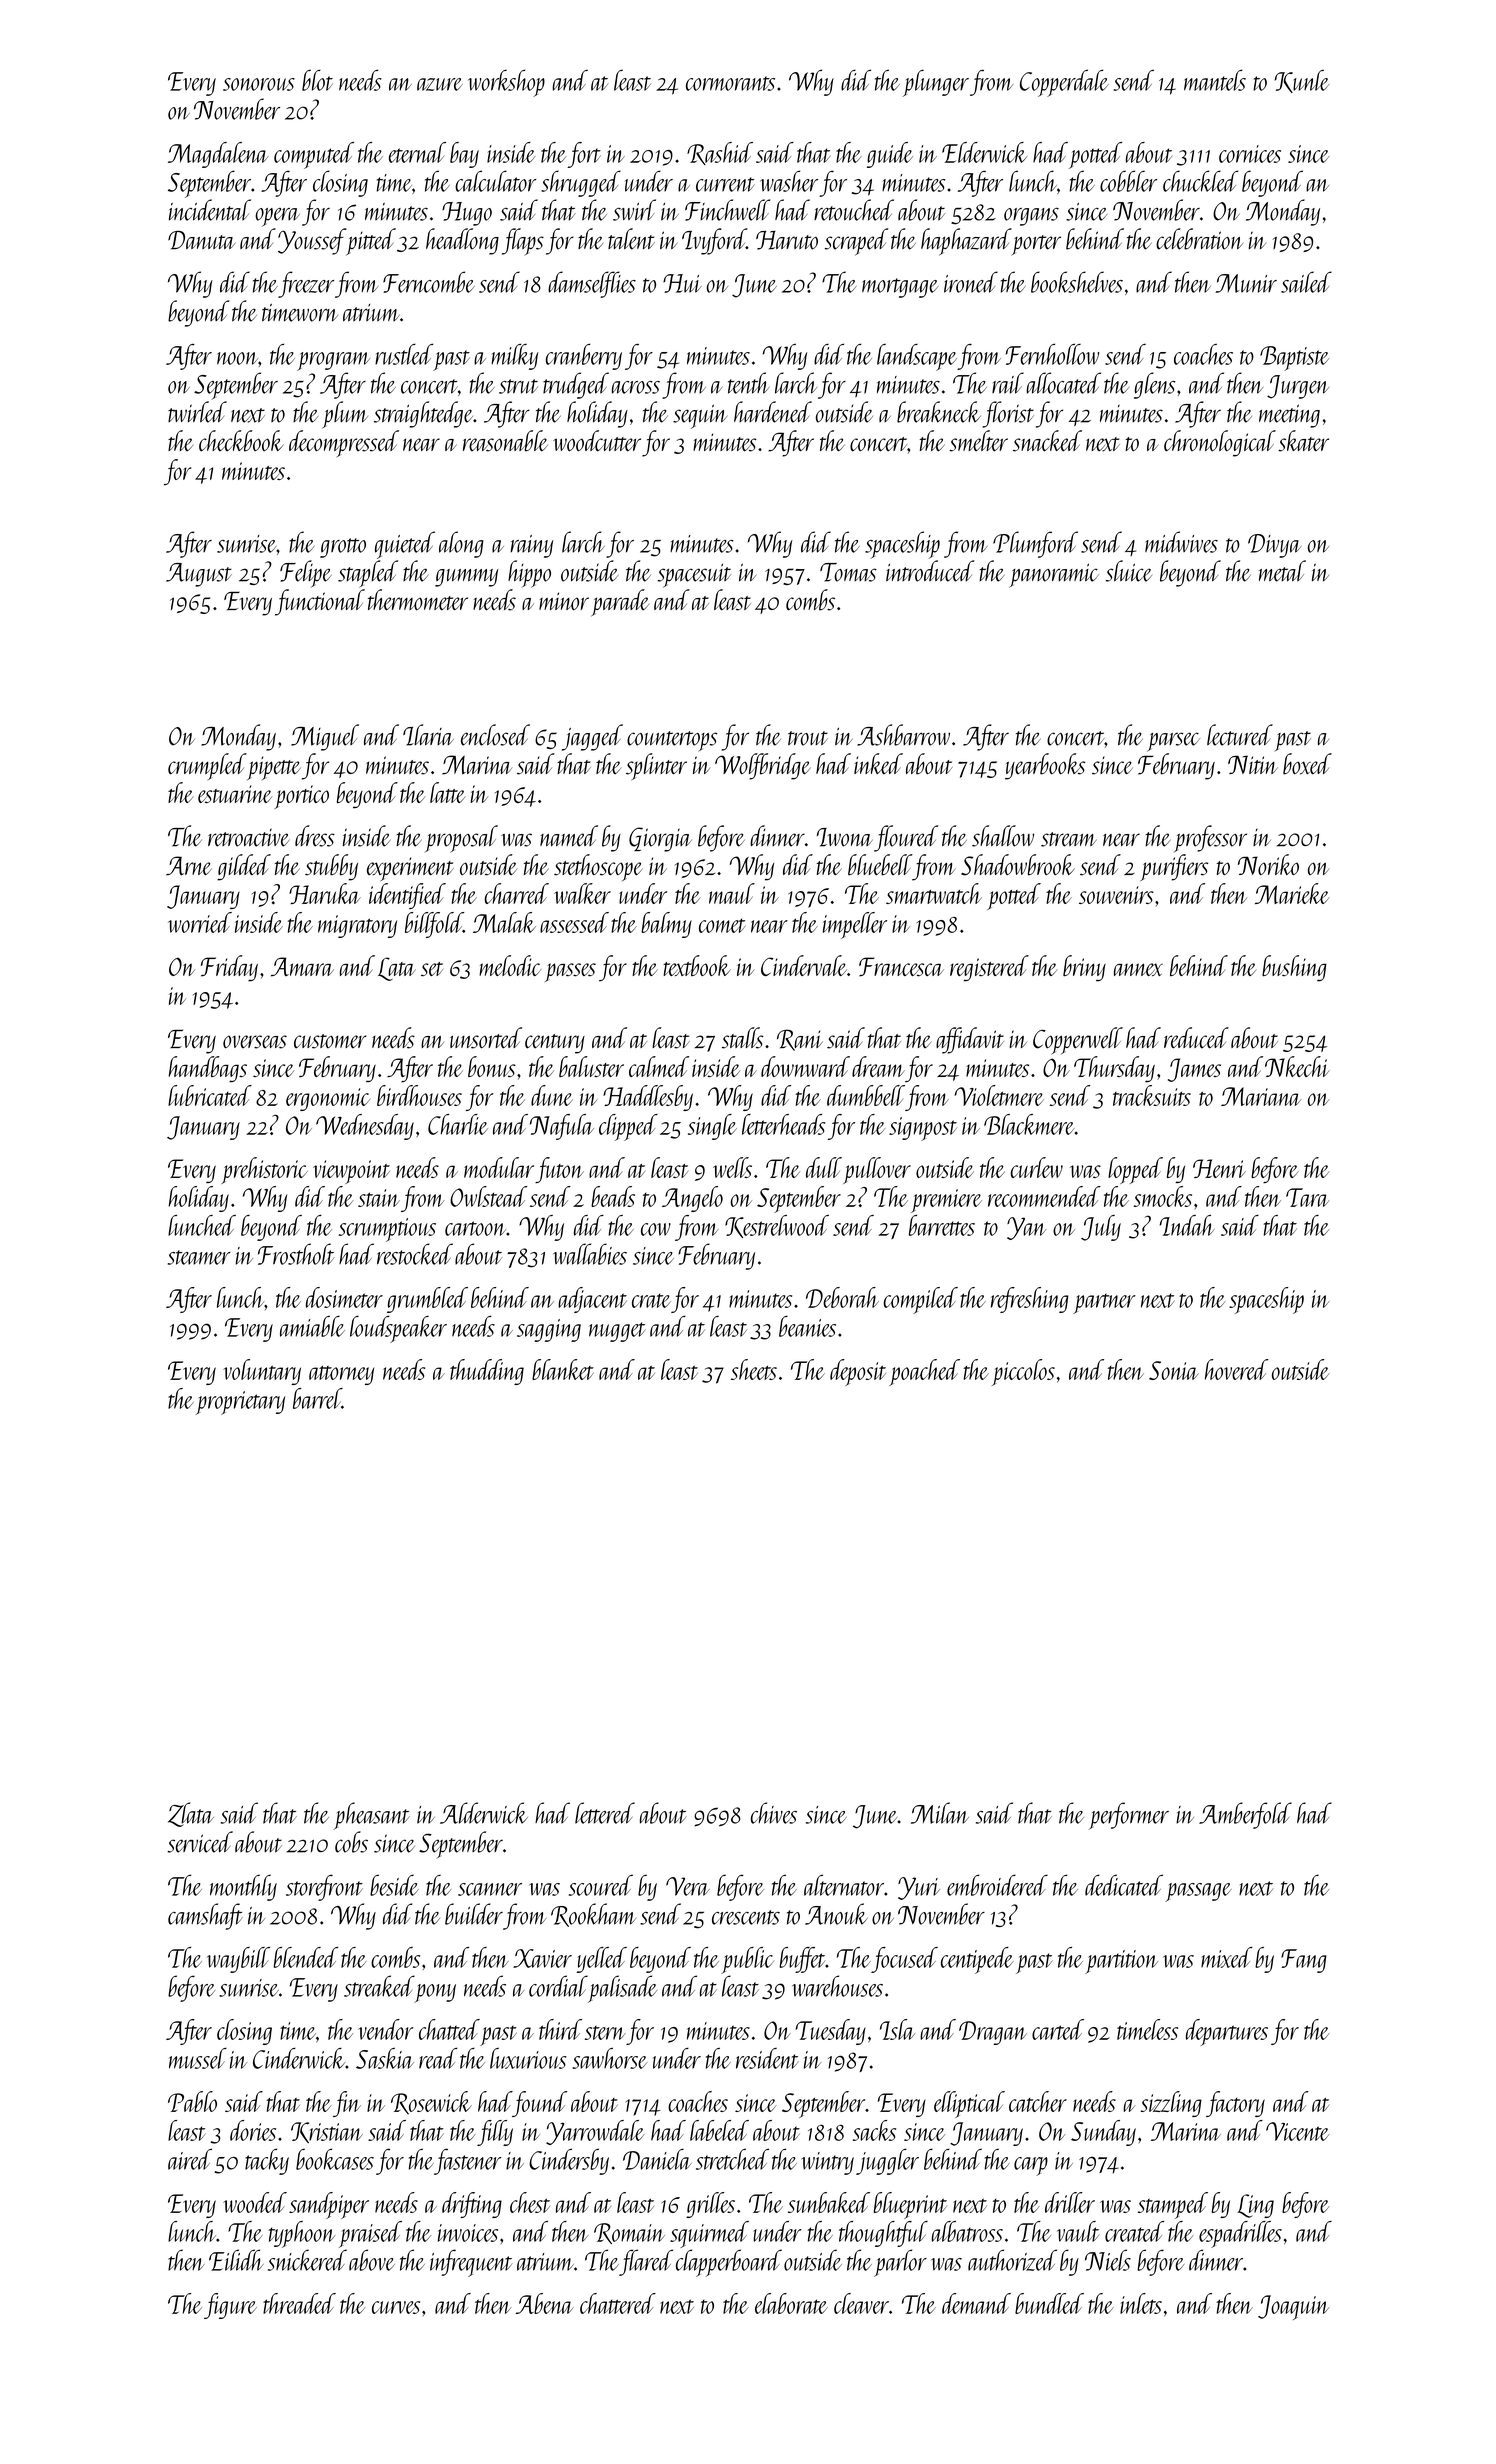 The image size is (1496, 2464). I want to click on midwives, so click(1181, 542).
